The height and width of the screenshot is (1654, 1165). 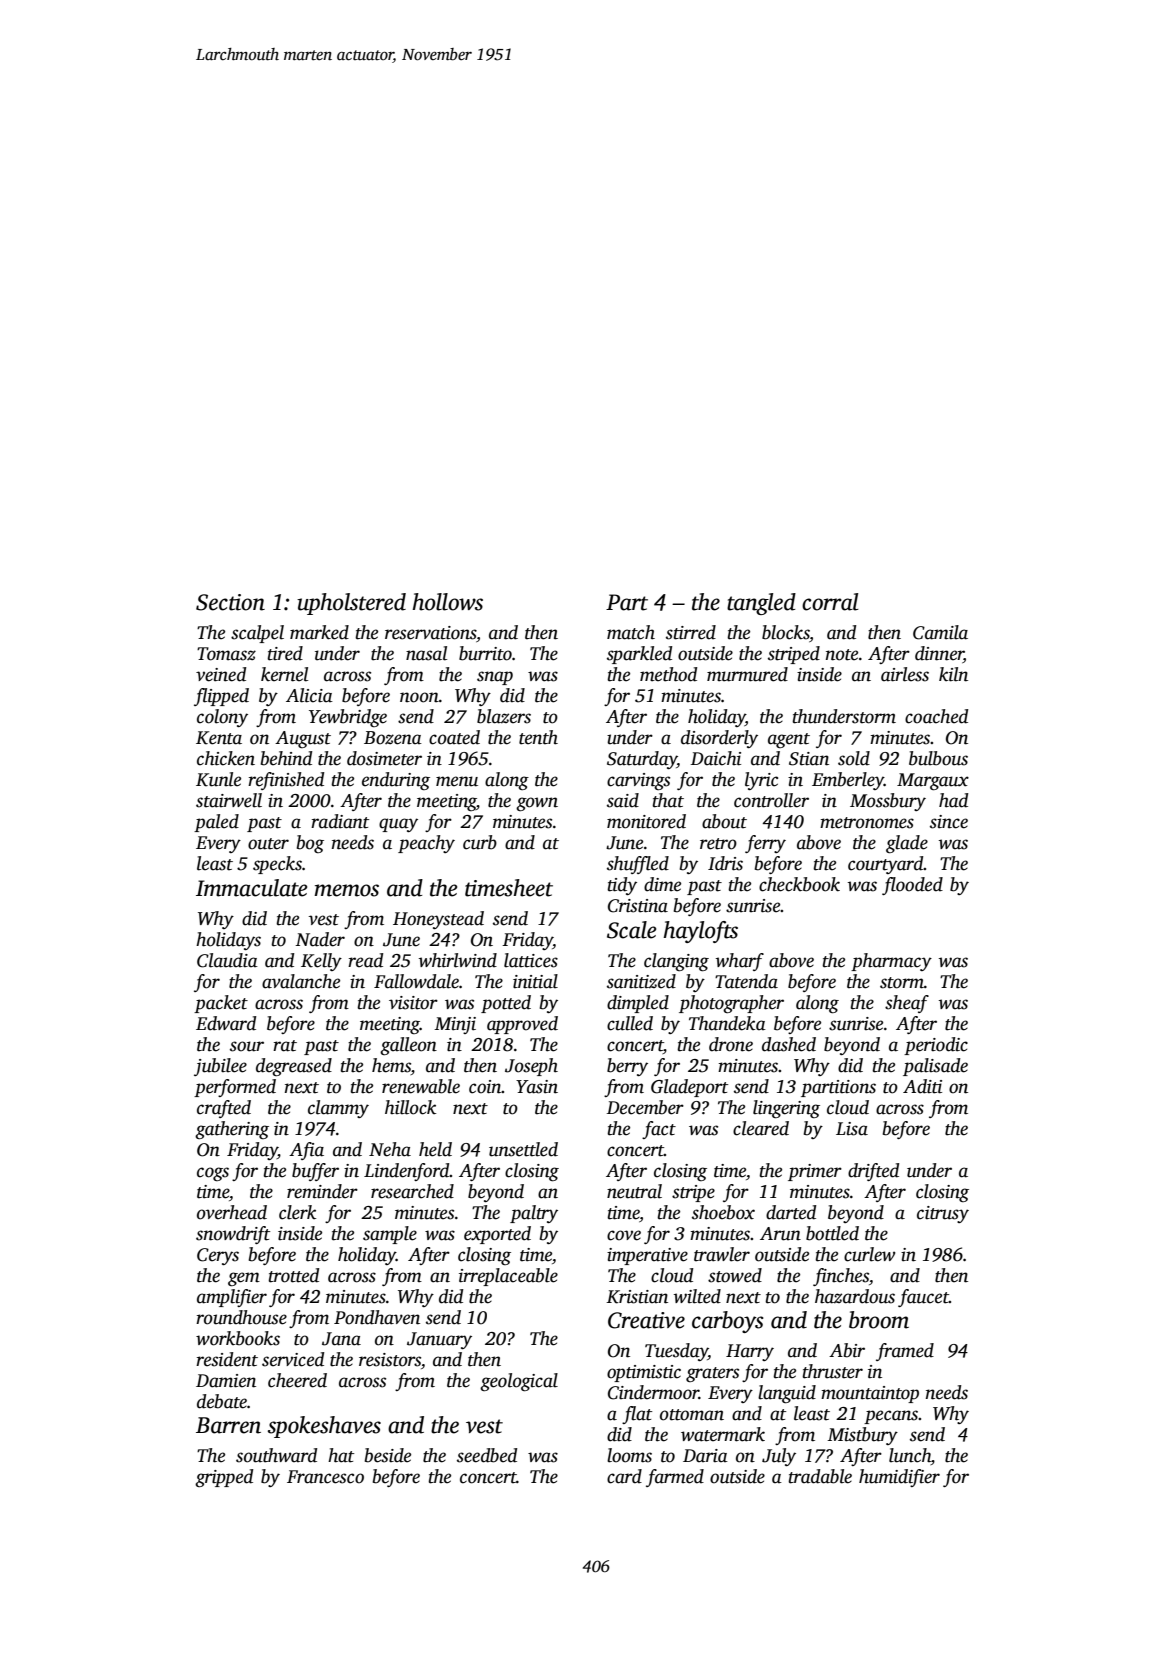 I want to click on clerk, so click(x=297, y=1212).
